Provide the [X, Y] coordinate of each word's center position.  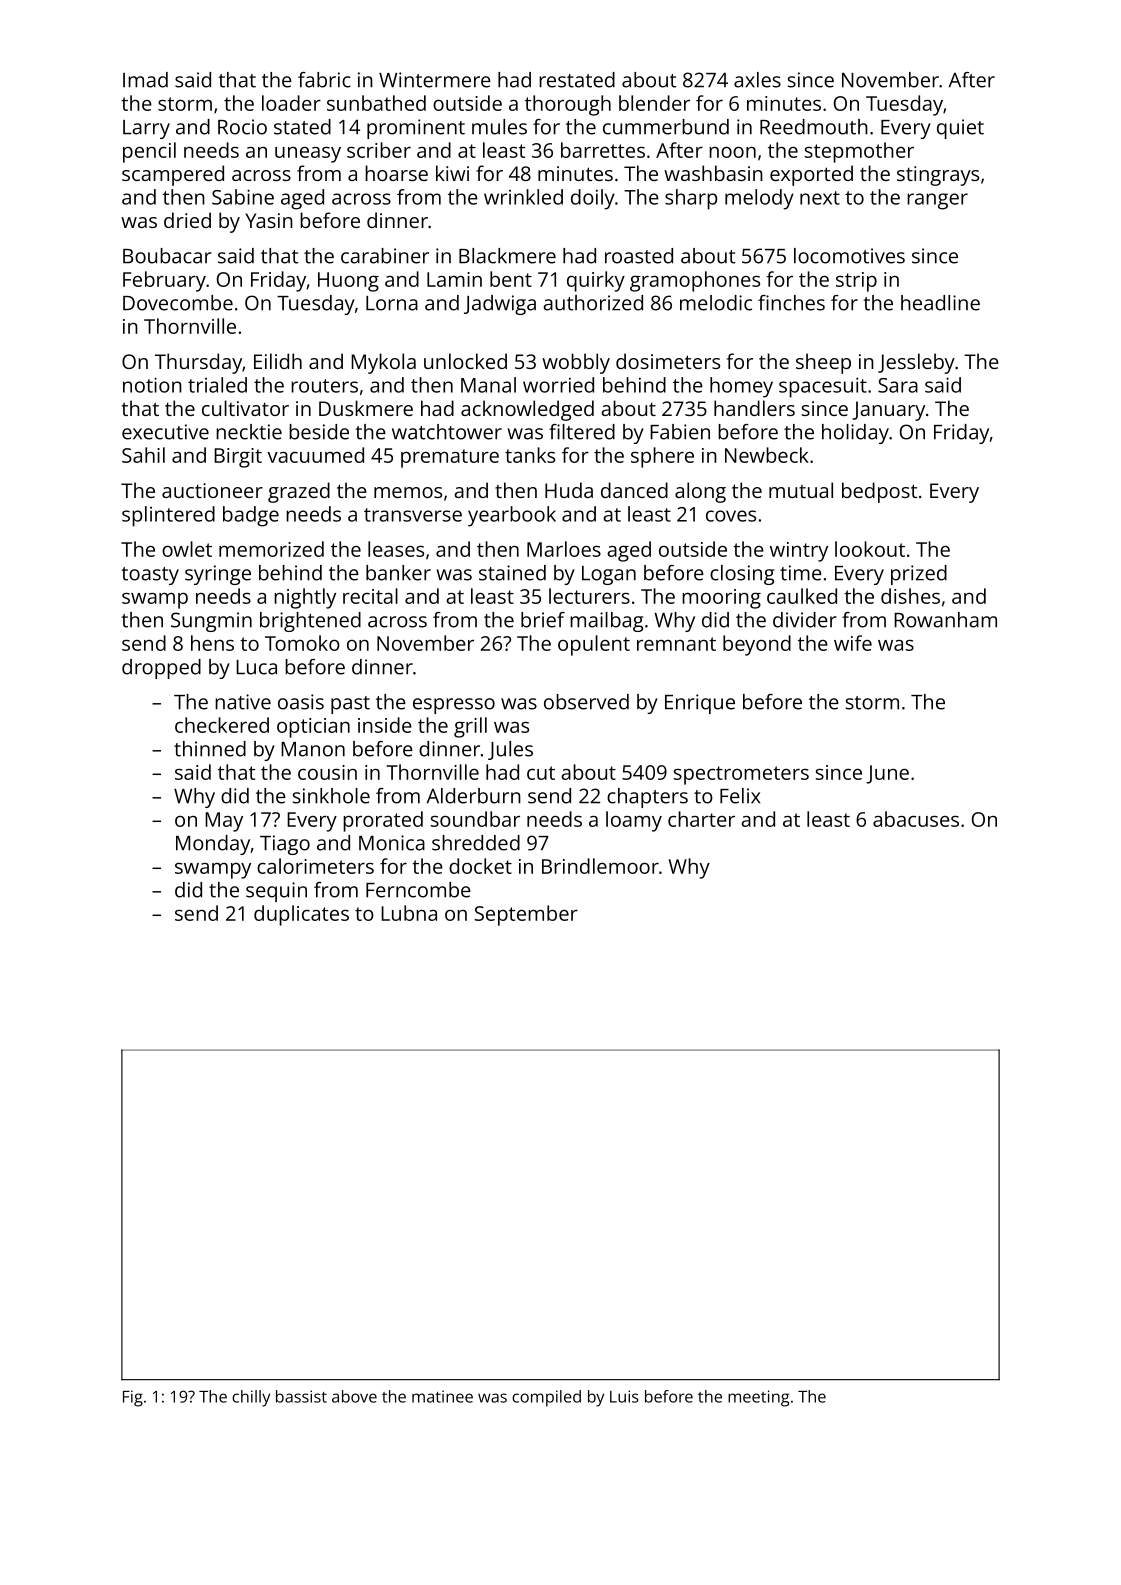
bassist [301, 1396]
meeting [758, 1398]
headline [940, 303]
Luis [624, 1396]
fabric [324, 80]
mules [499, 127]
